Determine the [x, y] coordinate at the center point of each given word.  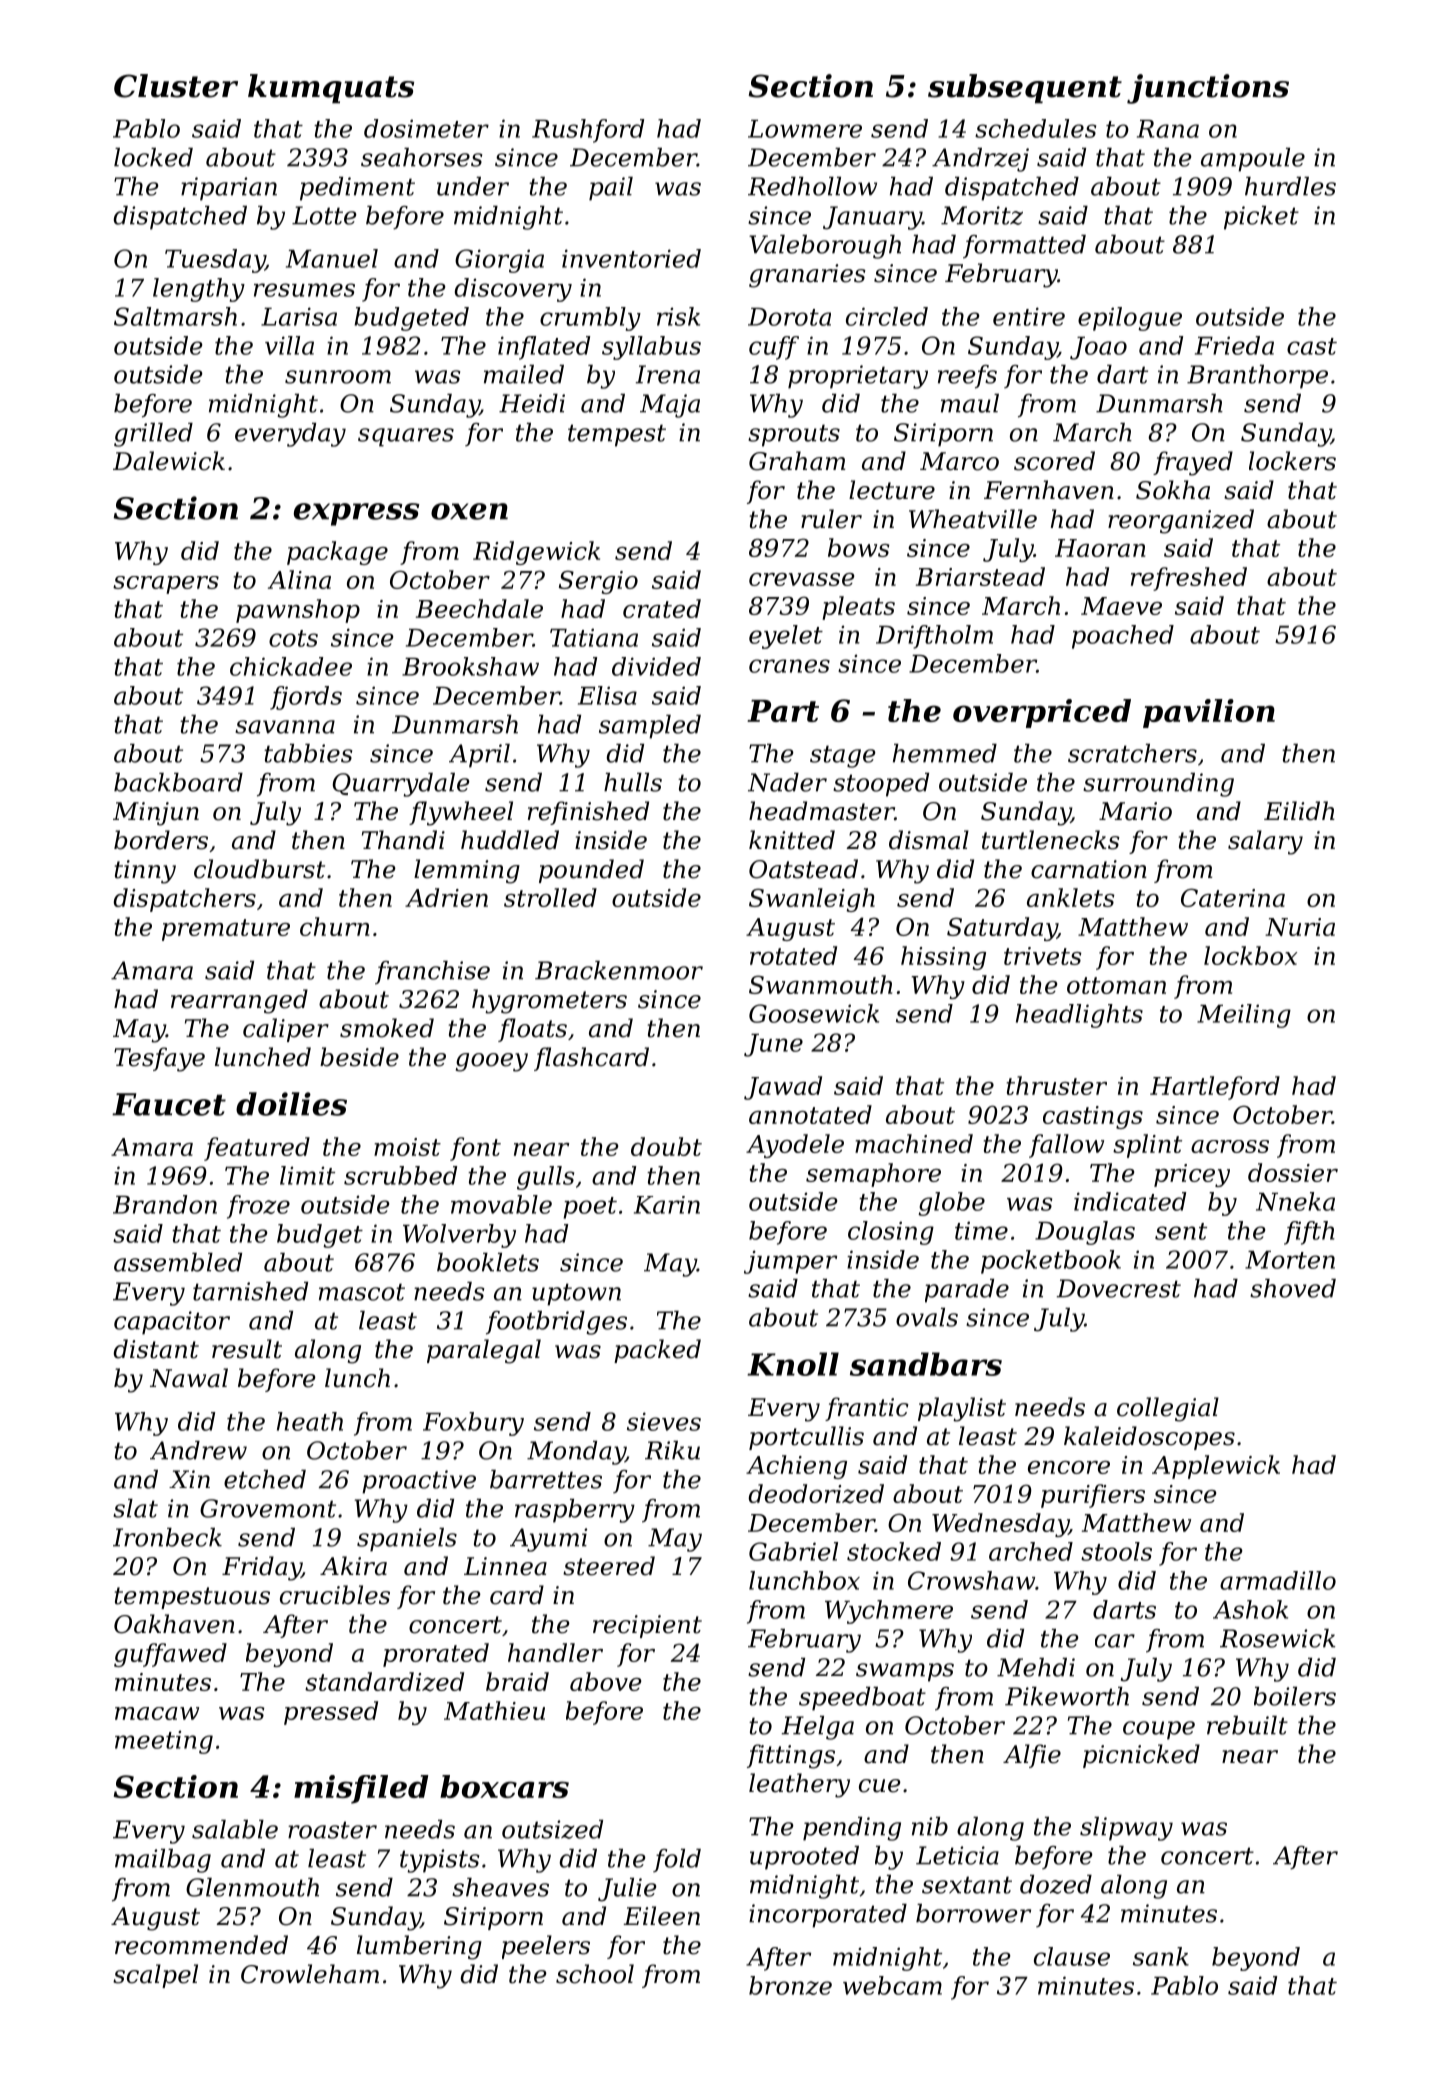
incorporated [828, 1916]
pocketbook [1051, 1262]
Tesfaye [159, 1059]
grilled [153, 435]
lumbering [419, 1947]
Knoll [793, 1364]
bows [859, 547]
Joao [1098, 348]
